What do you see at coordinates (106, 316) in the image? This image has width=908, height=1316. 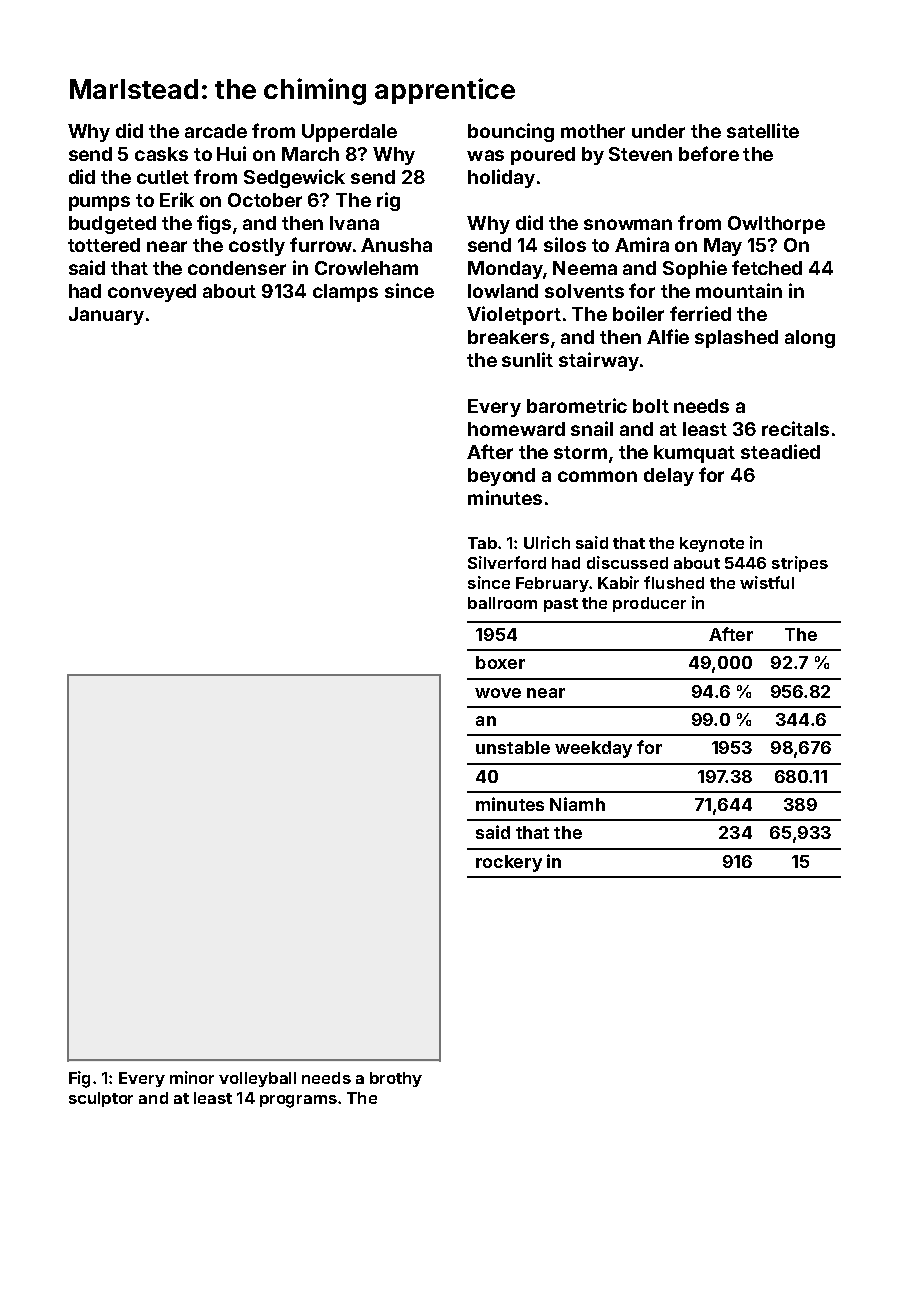 I see `January` at bounding box center [106, 316].
